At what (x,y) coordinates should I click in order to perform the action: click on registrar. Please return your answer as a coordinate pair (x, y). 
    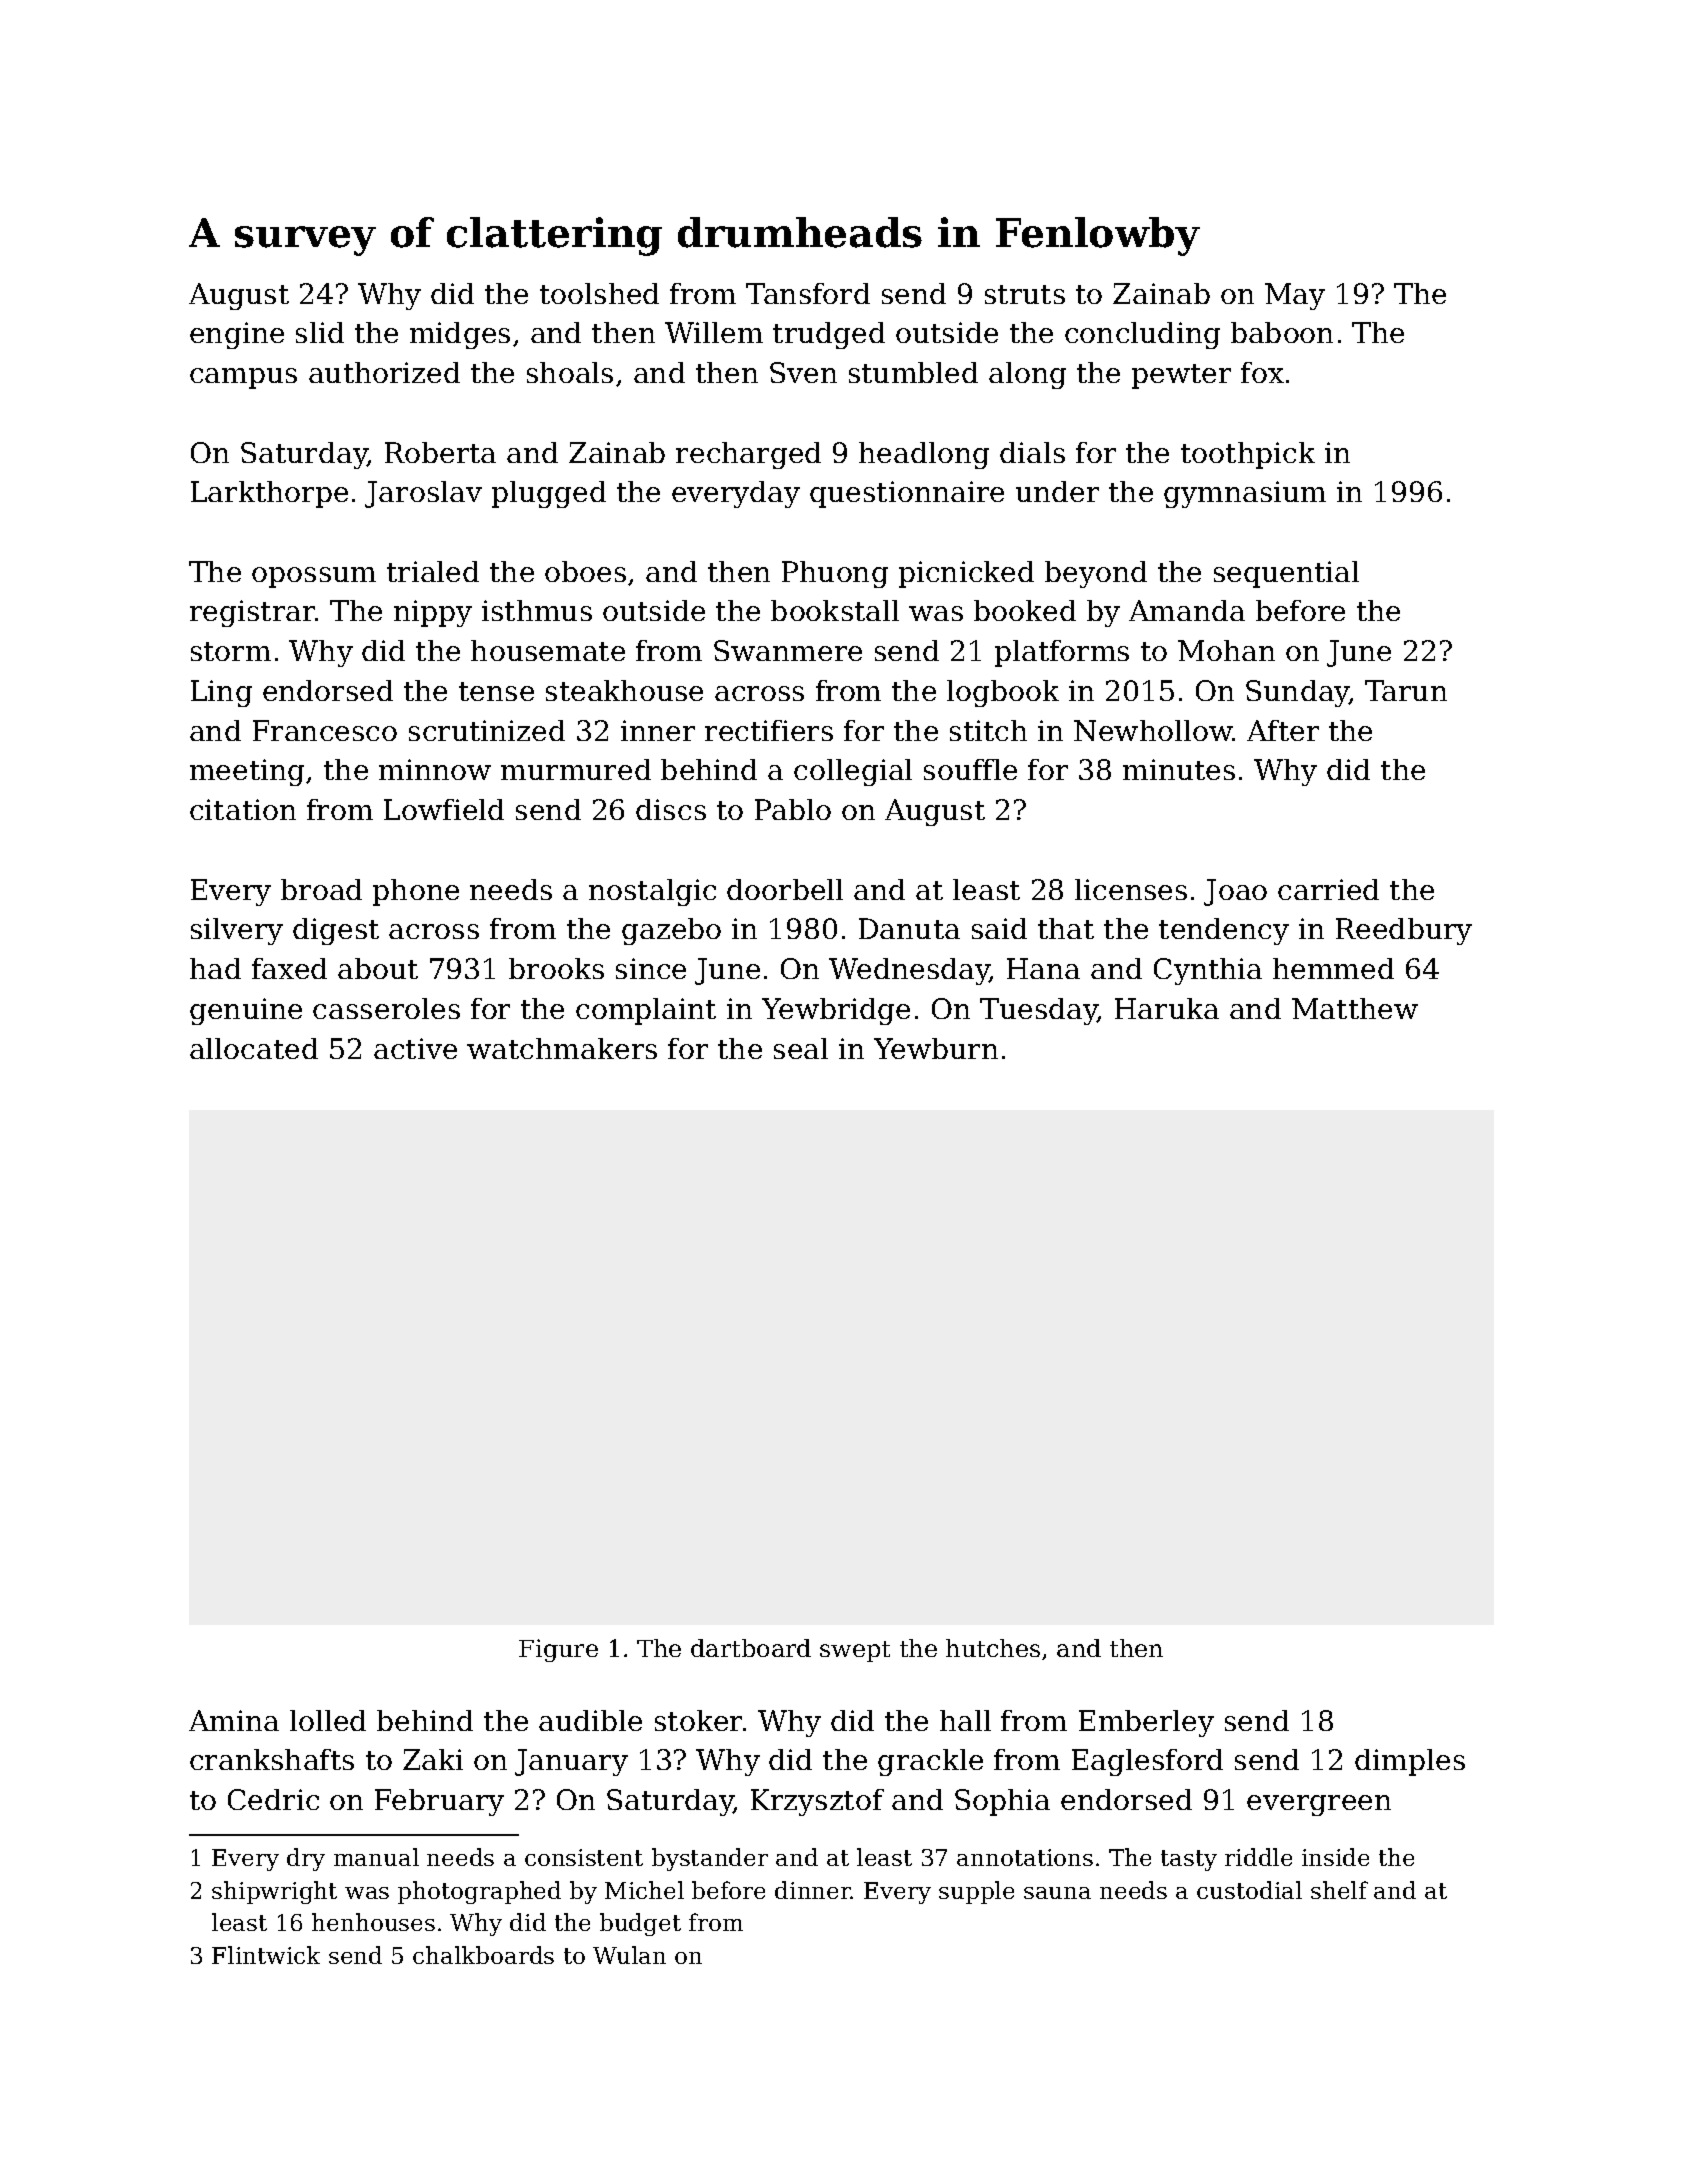
    Looking at the image, I should click on (253, 613).
